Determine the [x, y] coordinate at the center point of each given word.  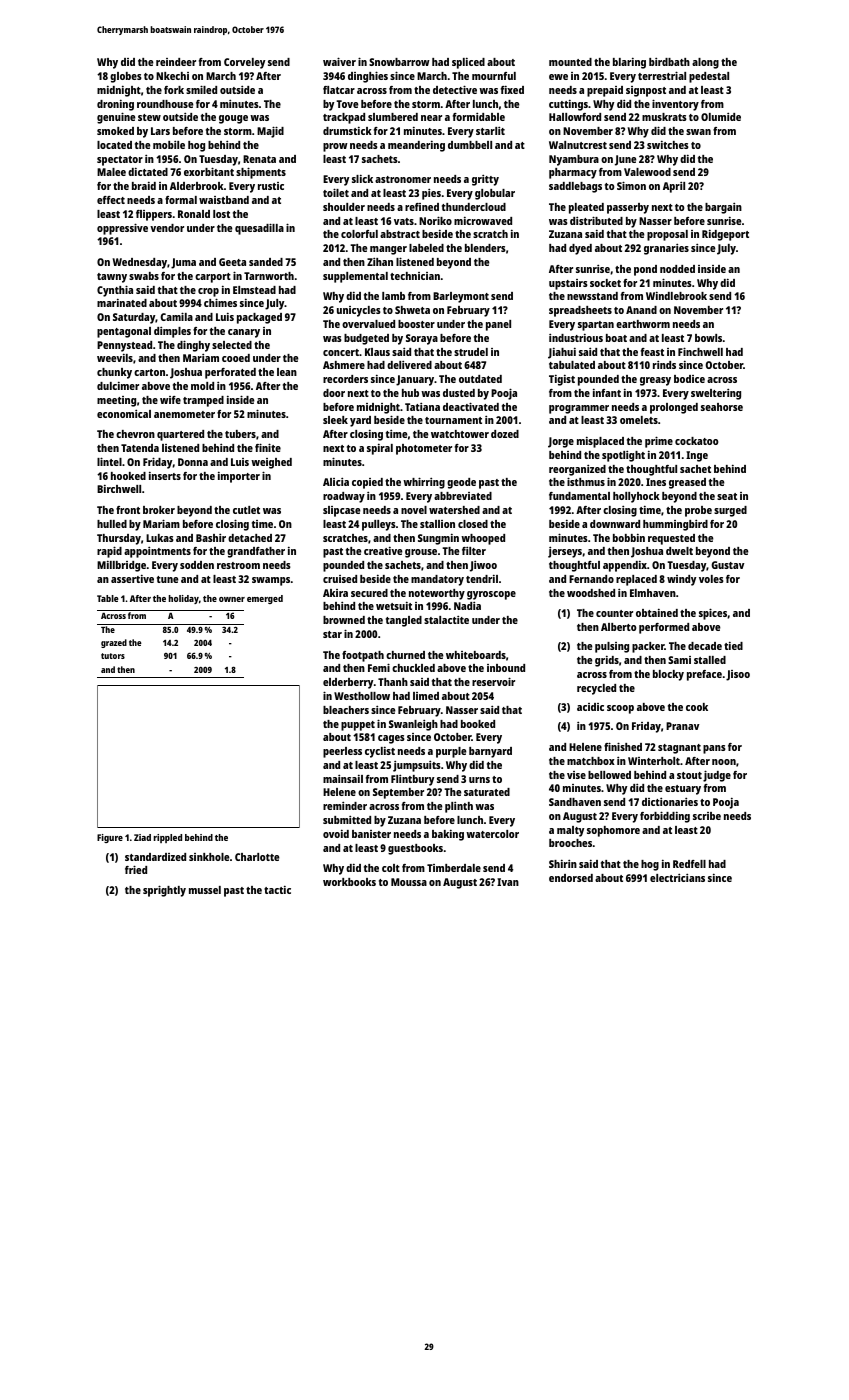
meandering [416, 146]
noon [724, 762]
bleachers [346, 710]
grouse [421, 553]
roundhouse [165, 104]
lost [221, 214]
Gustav [727, 565]
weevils [115, 358]
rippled [168, 838]
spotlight [623, 456]
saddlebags [575, 187]
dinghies [368, 77]
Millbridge [121, 566]
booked [478, 724]
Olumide [721, 116]
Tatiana [422, 406]
